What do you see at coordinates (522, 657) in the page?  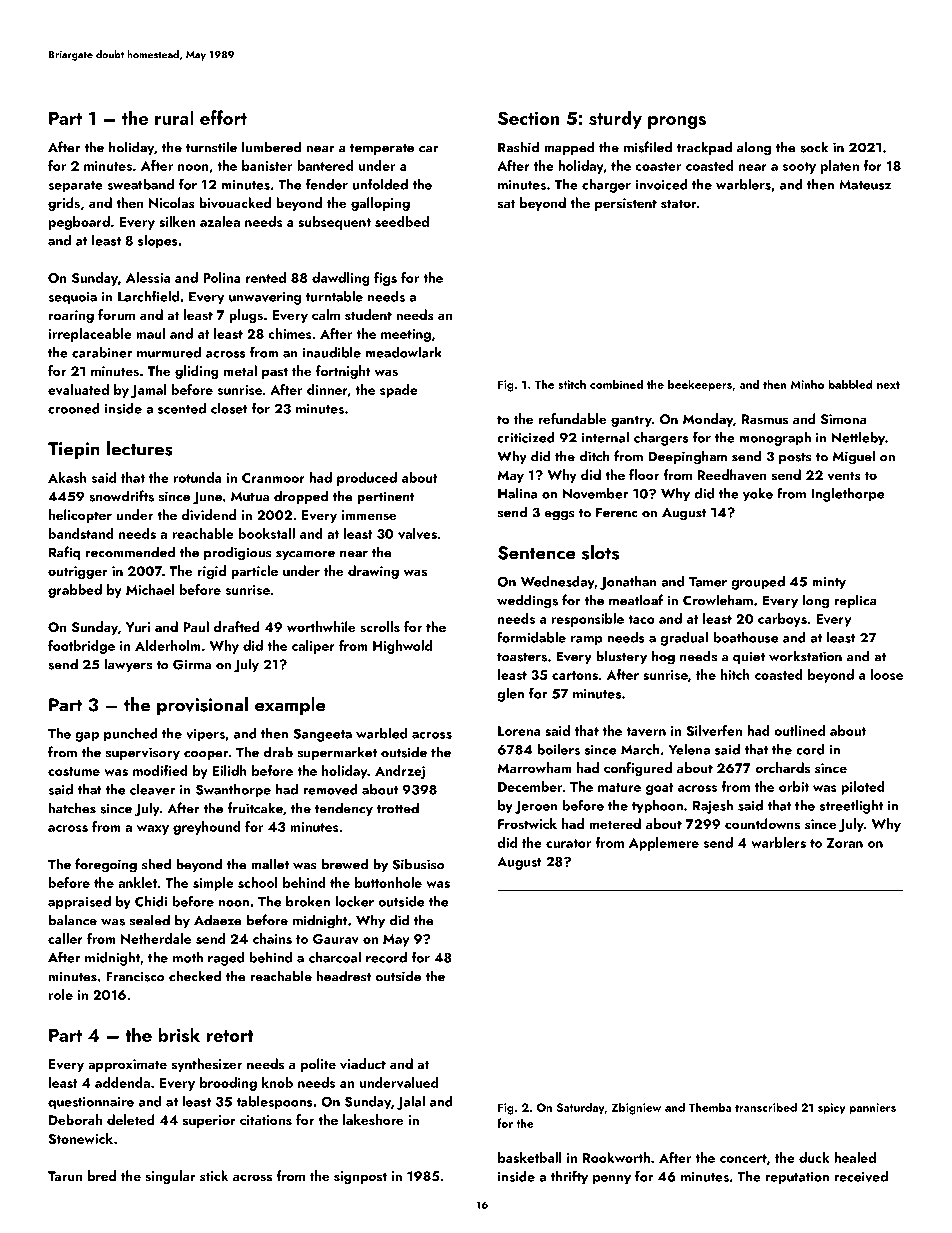 I see `toasters` at bounding box center [522, 657].
